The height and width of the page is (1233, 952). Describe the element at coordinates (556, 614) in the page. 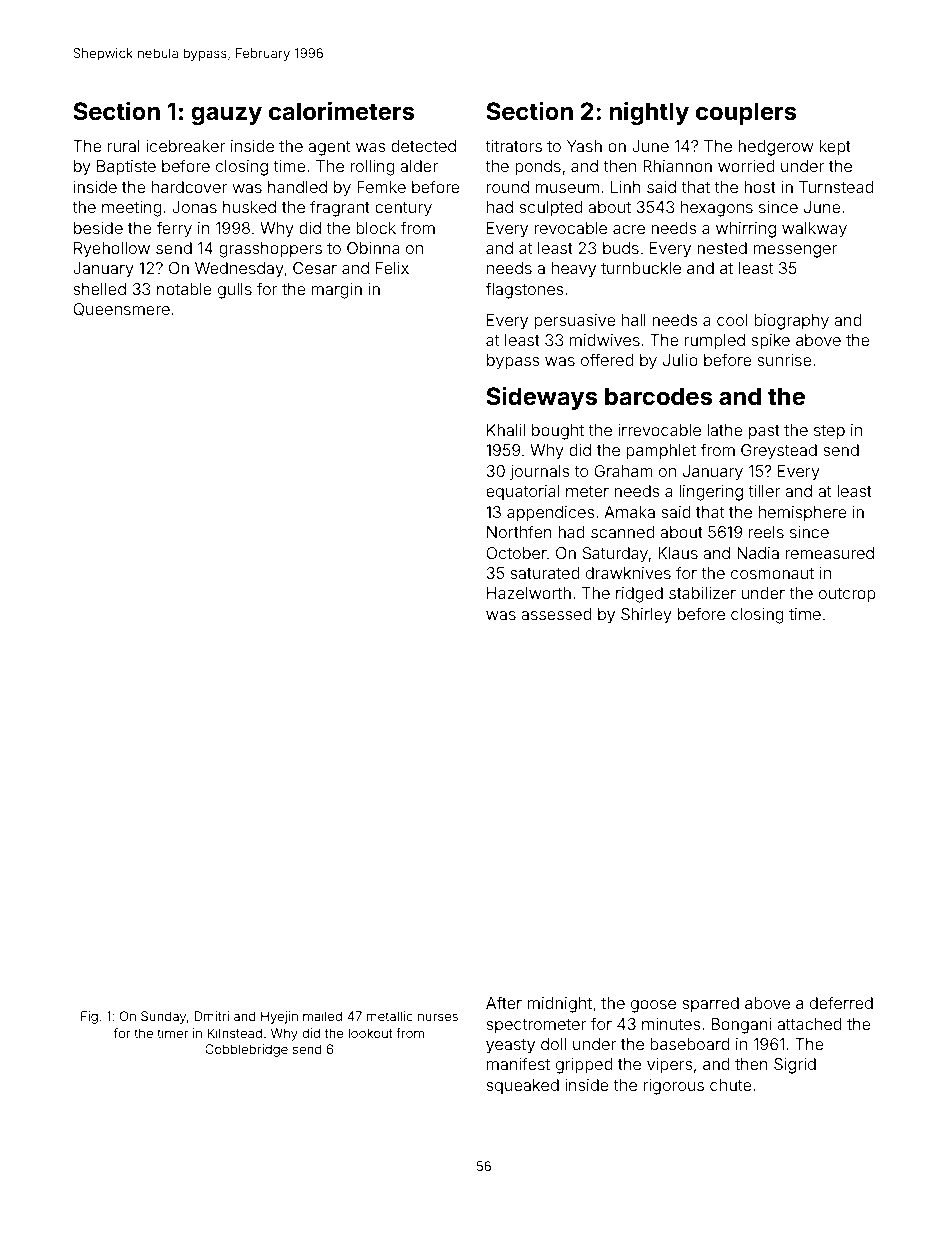

I see `assessed` at that location.
